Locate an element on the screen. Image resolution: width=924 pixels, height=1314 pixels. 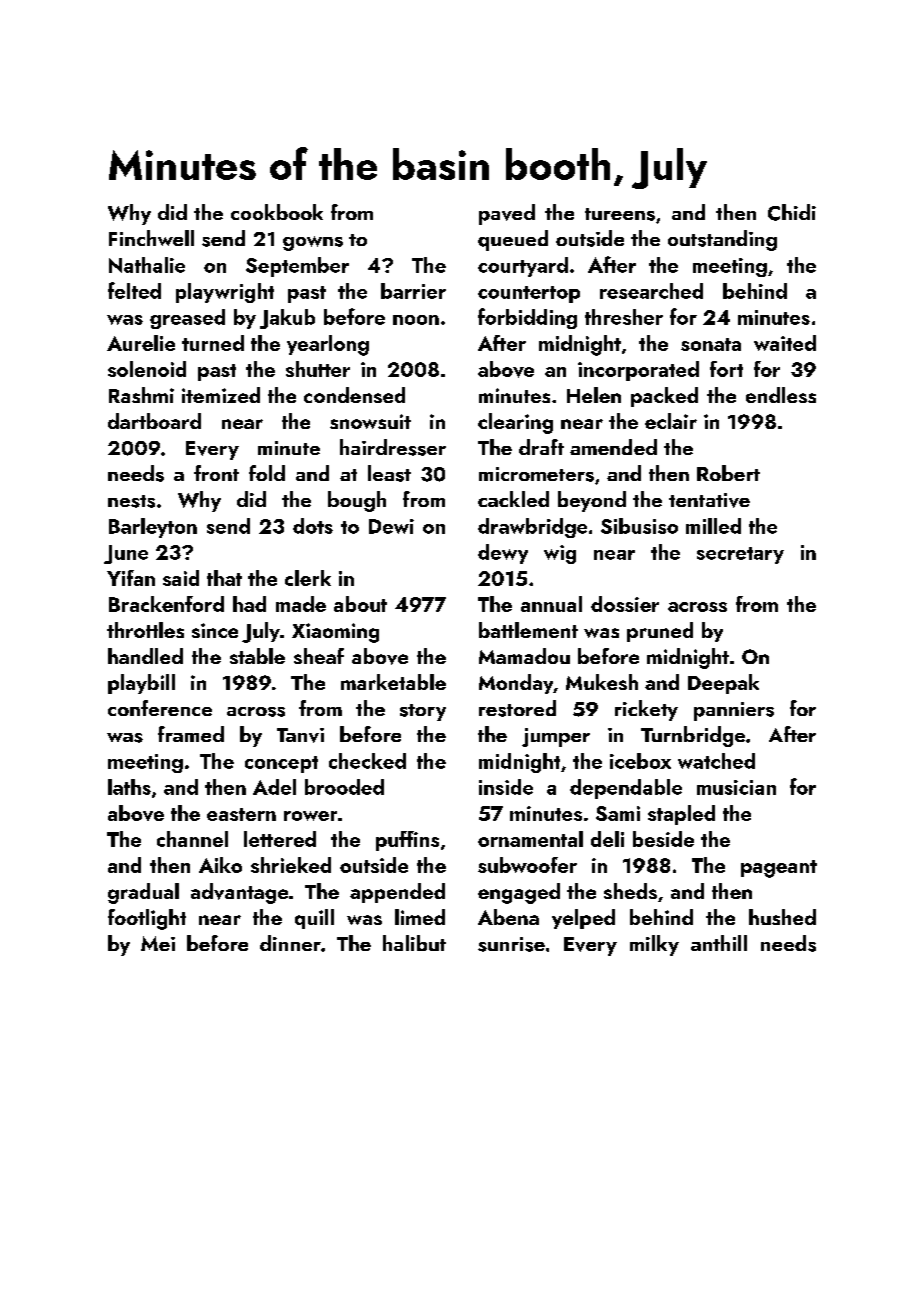
paved is located at coordinates (507, 214).
